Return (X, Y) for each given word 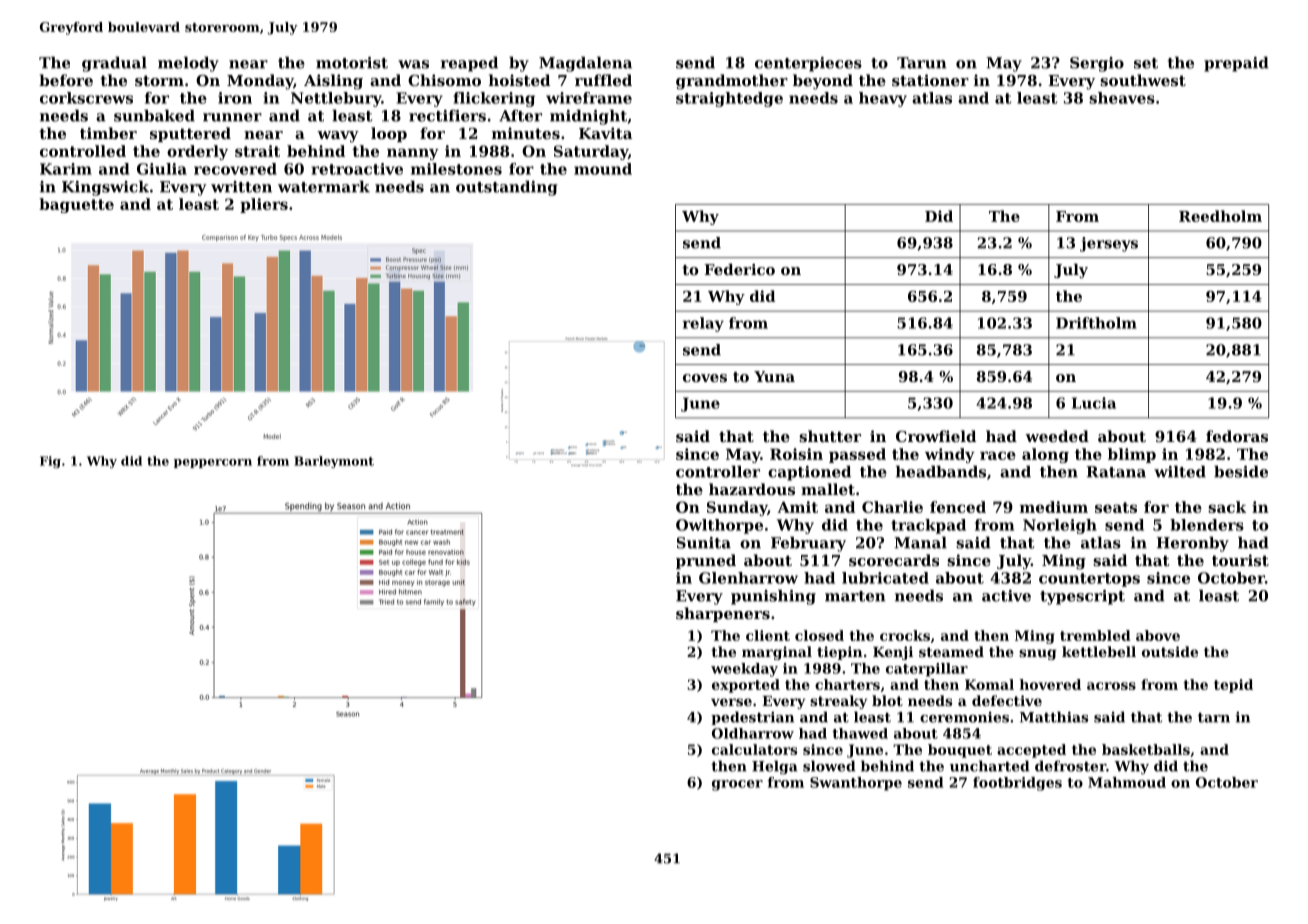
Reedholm (1220, 216)
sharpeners (723, 614)
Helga (775, 767)
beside (1241, 471)
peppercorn (213, 463)
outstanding (507, 188)
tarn (1214, 718)
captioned (809, 473)
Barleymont (334, 462)
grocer (737, 785)
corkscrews (86, 98)
